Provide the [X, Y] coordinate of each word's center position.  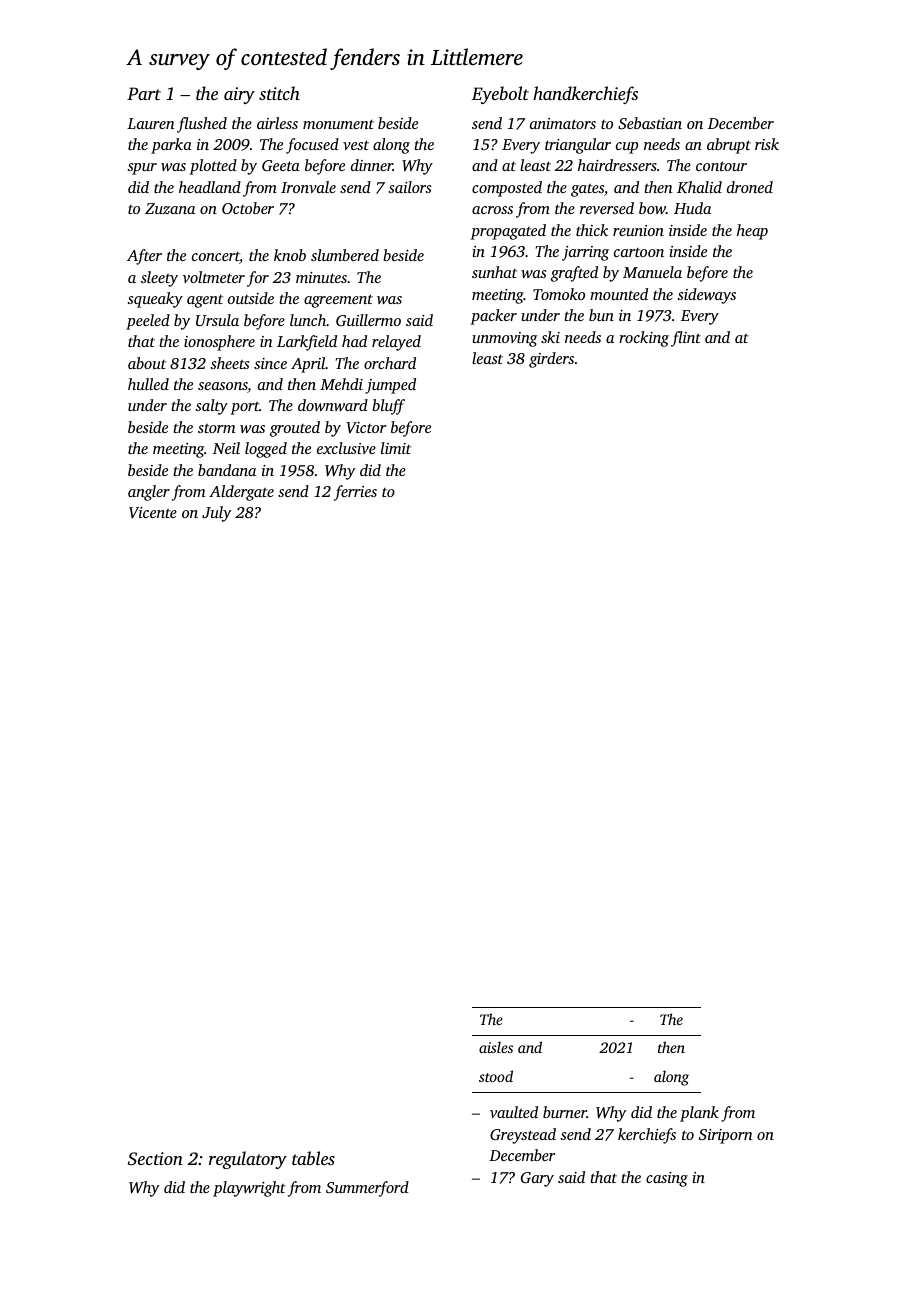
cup [627, 148]
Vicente [153, 513]
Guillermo [368, 320]
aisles [496, 1047]
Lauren [151, 123]
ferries [355, 493]
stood [496, 1076]
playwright [249, 1189]
